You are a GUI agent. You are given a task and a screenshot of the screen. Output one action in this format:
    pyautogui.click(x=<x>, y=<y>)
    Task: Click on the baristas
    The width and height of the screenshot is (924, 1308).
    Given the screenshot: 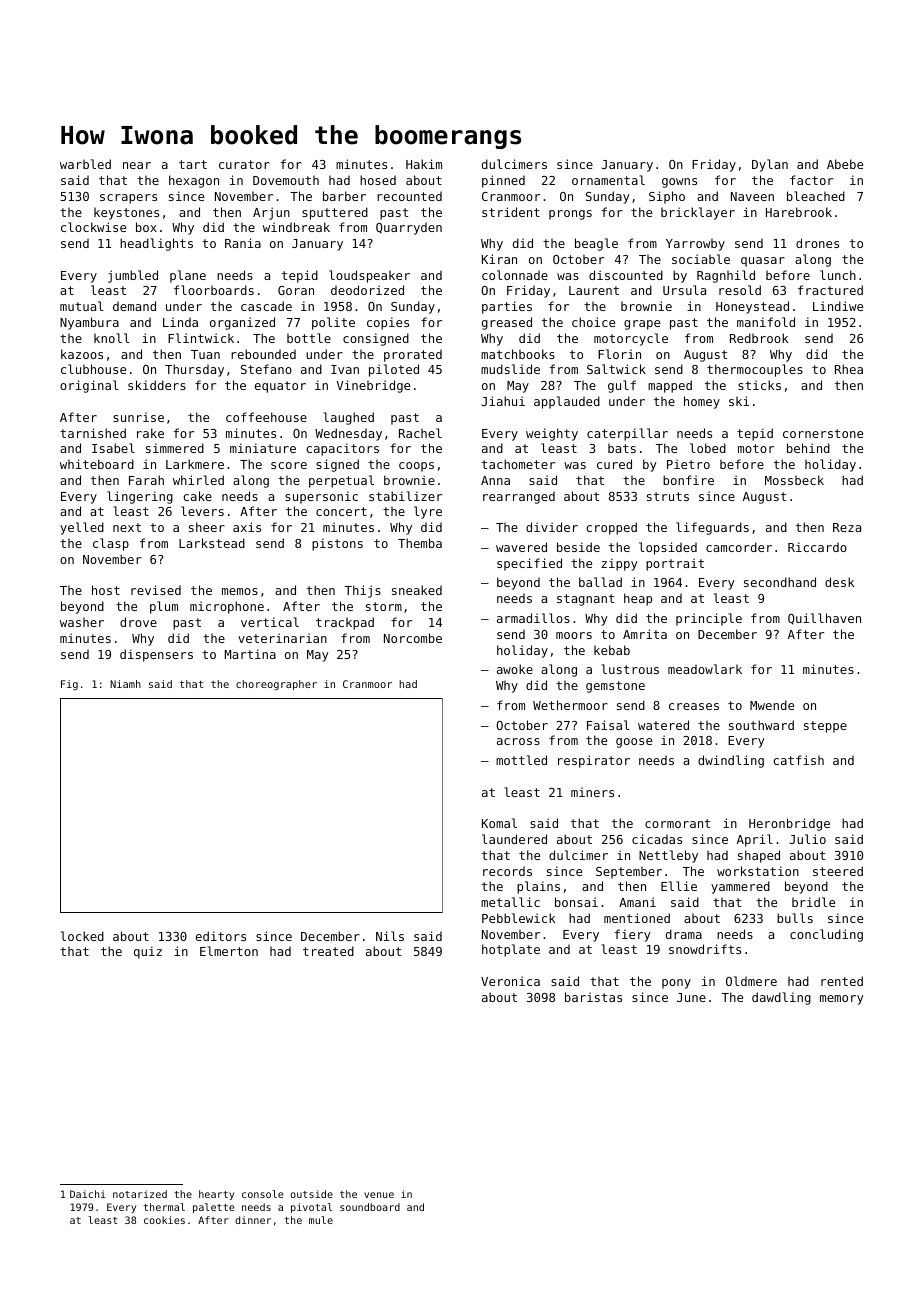 What is the action you would take?
    pyautogui.click(x=593, y=997)
